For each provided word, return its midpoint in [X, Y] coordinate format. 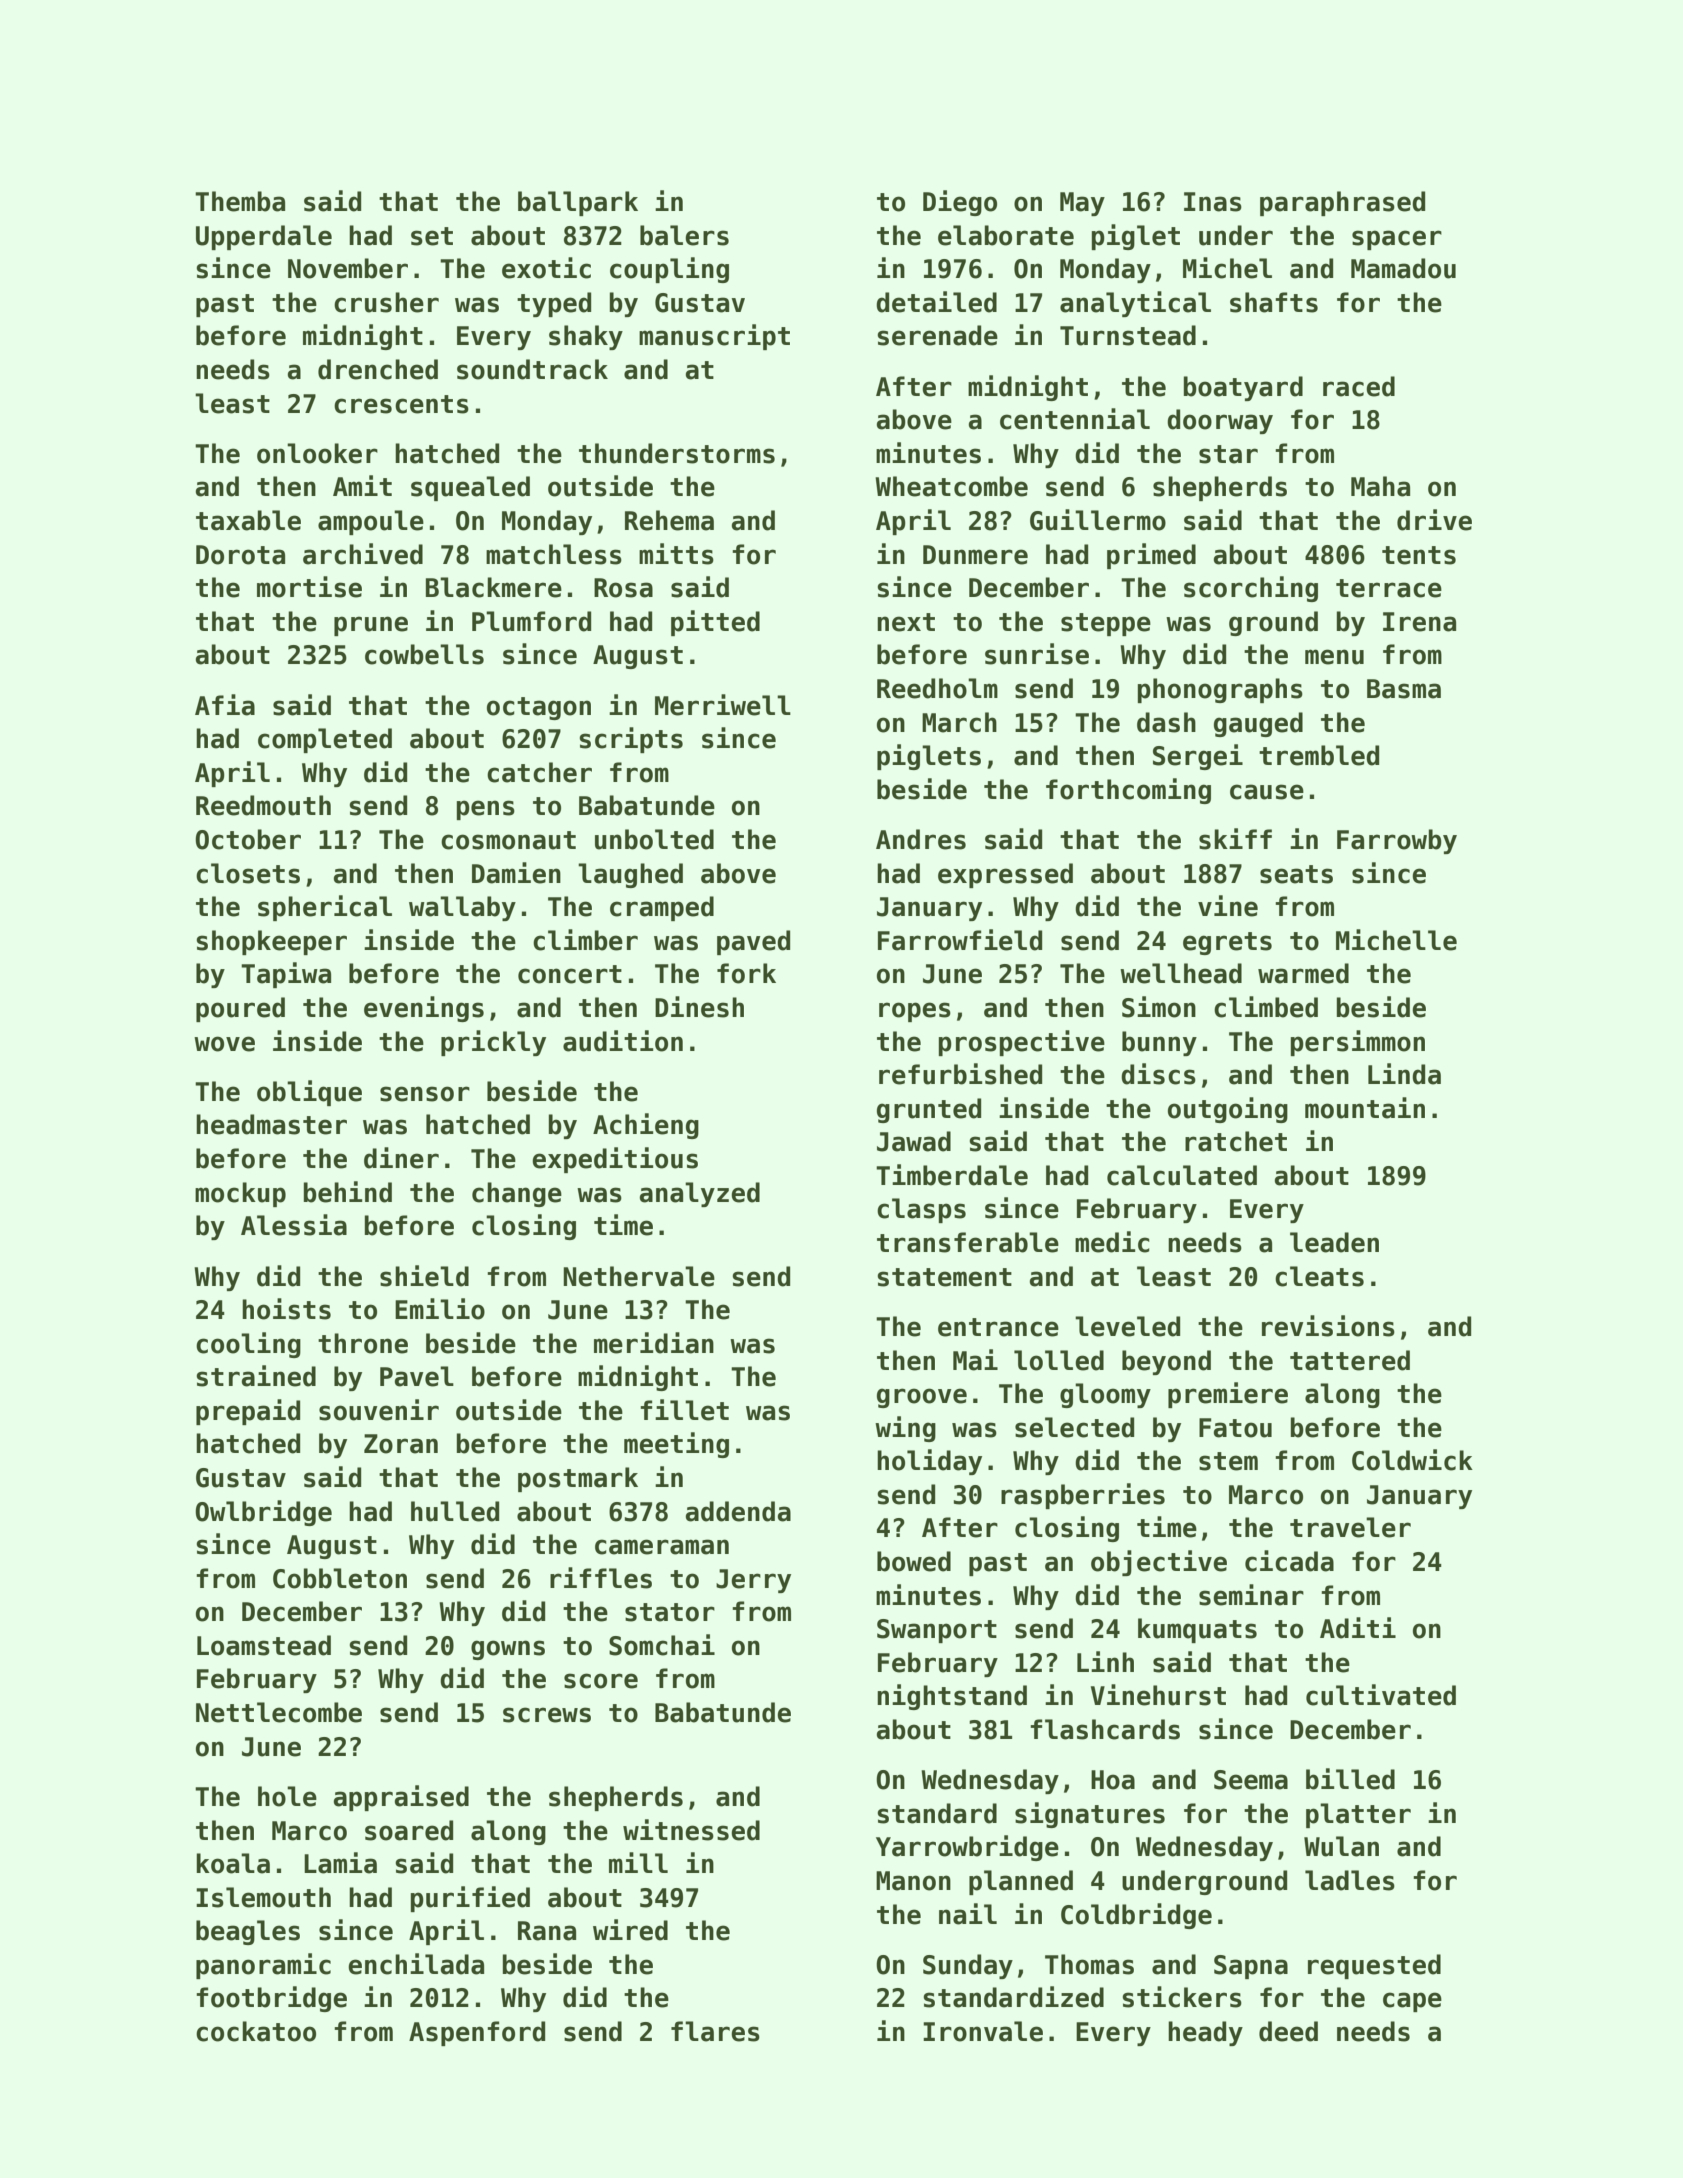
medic [1112, 1242]
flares [715, 2031]
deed [1288, 2031]
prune [371, 626]
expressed [1005, 875]
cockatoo [256, 2031]
